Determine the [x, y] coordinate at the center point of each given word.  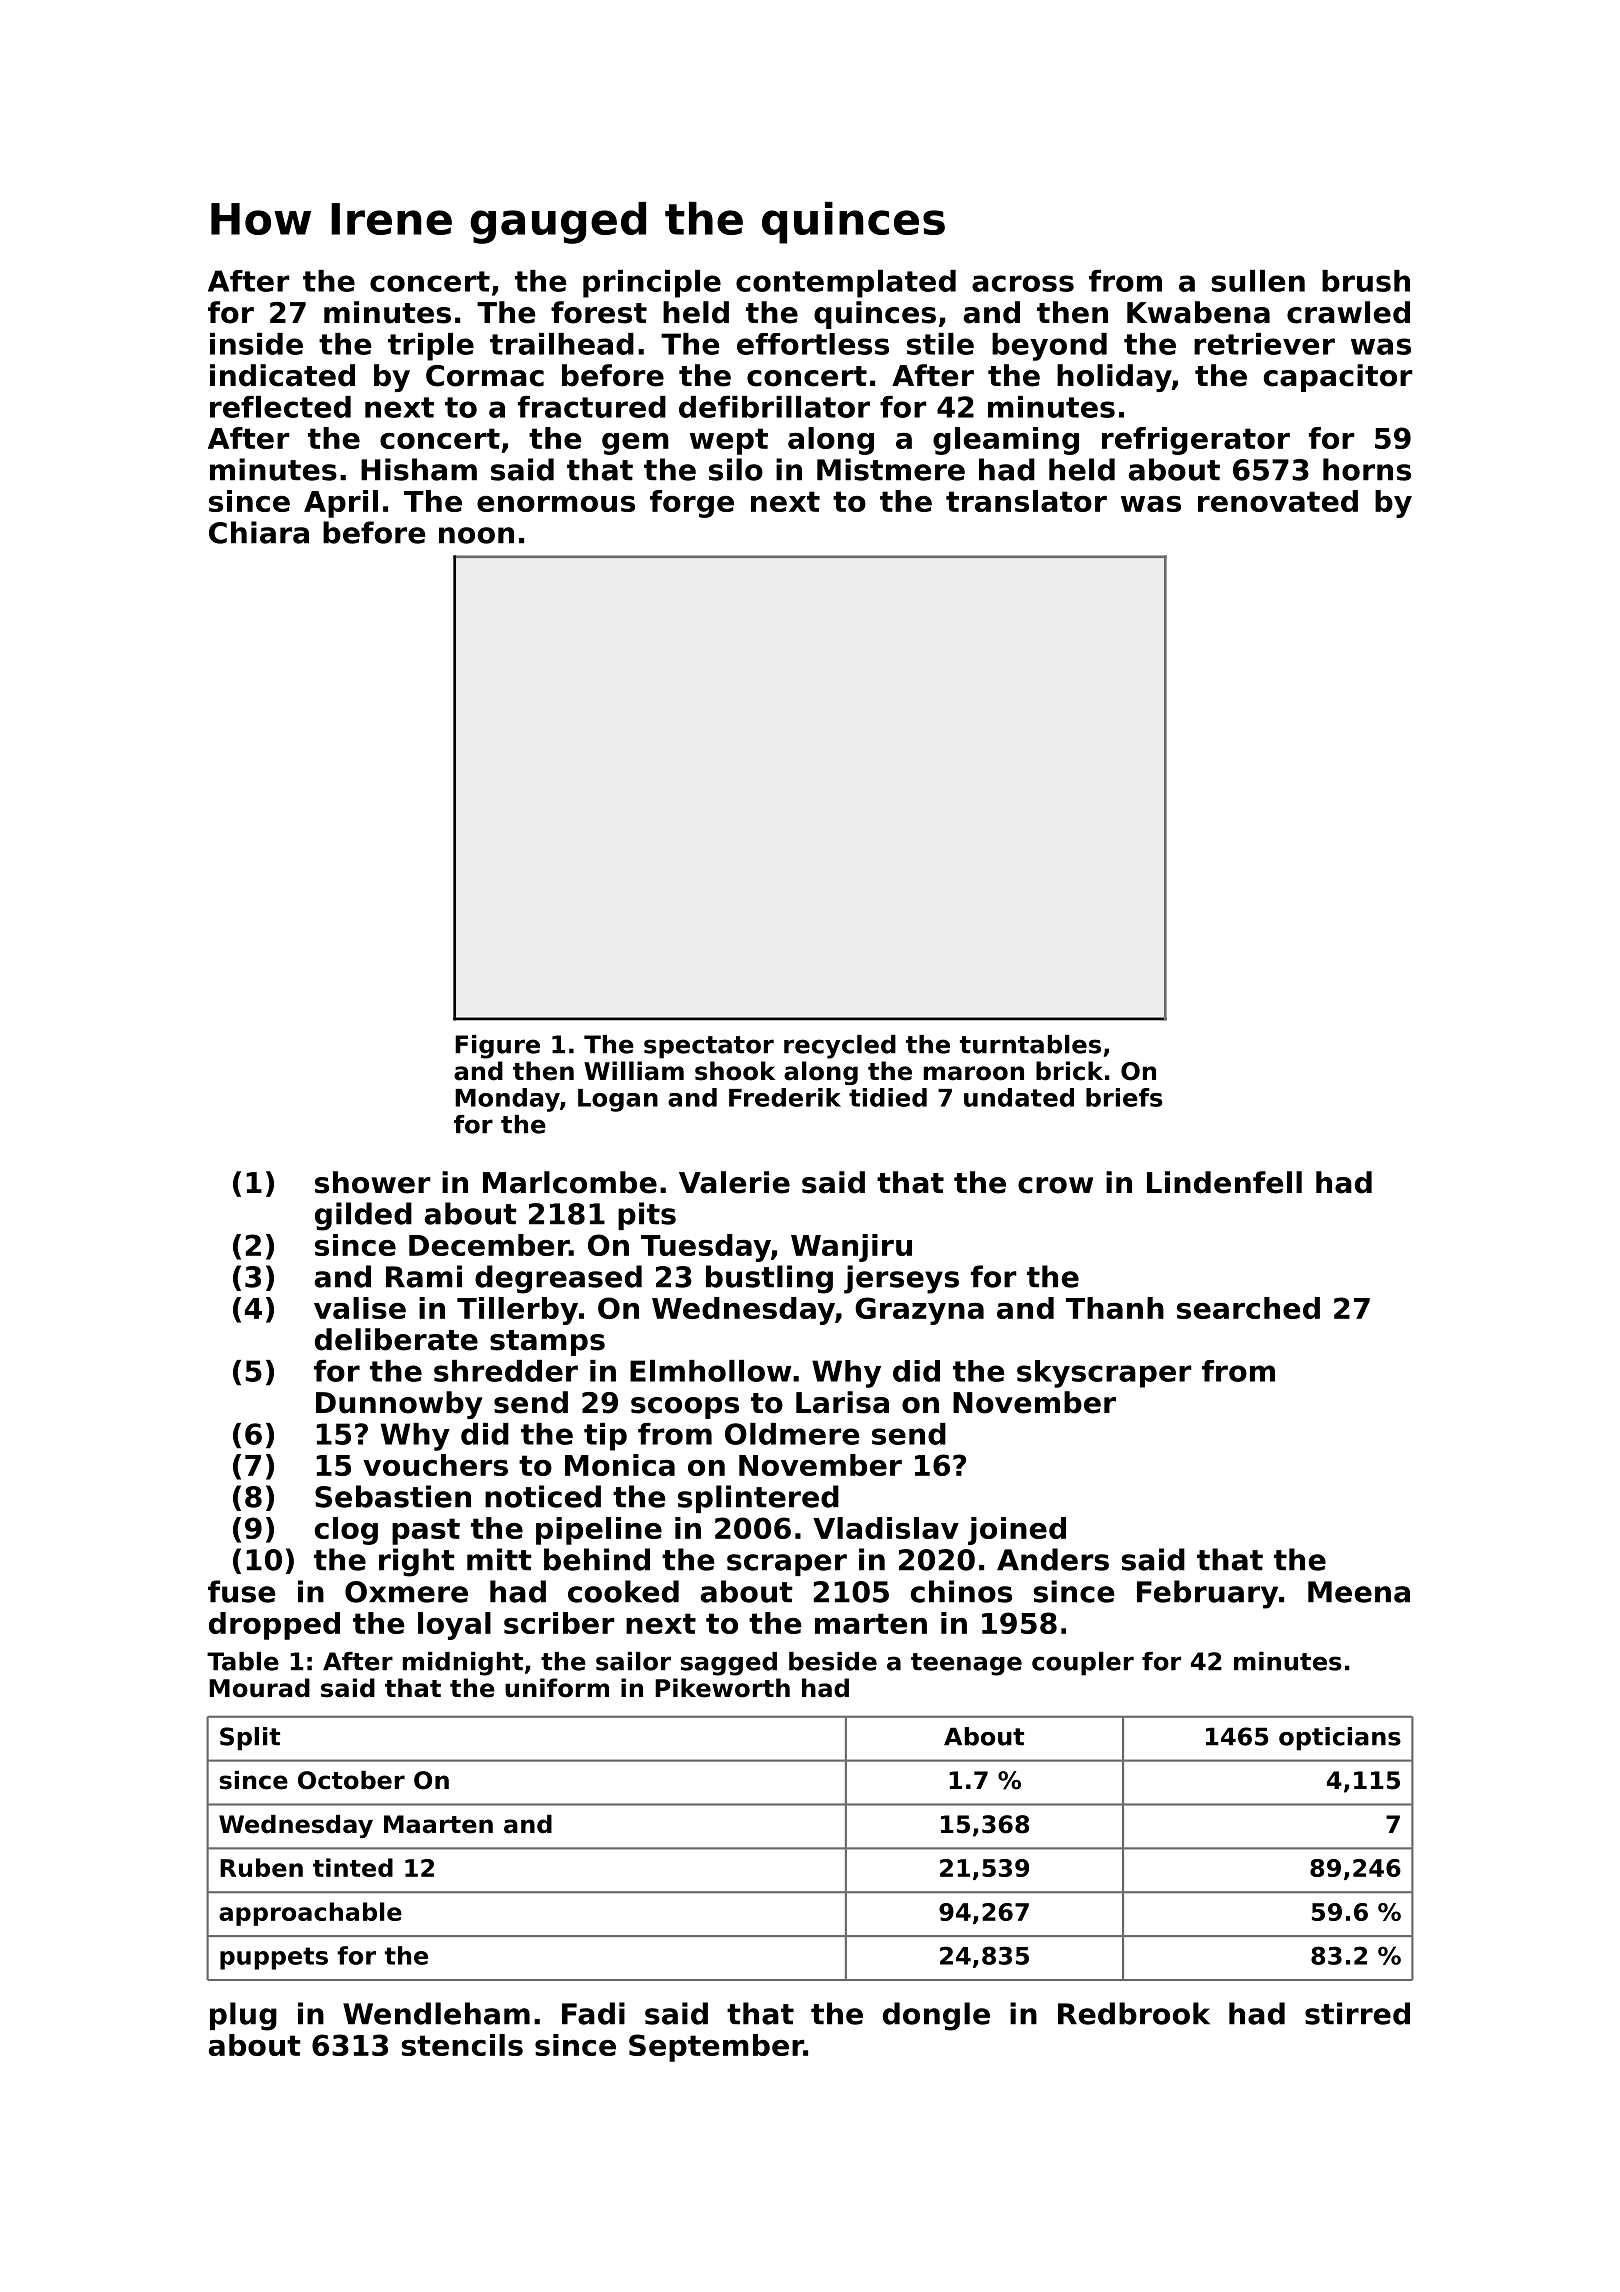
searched [1248, 1308]
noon [476, 535]
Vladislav [886, 1528]
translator [1026, 501]
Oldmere [792, 1434]
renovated [1278, 501]
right [417, 1562]
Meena [1359, 1592]
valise [360, 1308]
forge [692, 504]
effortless [813, 344]
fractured [592, 407]
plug [243, 2016]
